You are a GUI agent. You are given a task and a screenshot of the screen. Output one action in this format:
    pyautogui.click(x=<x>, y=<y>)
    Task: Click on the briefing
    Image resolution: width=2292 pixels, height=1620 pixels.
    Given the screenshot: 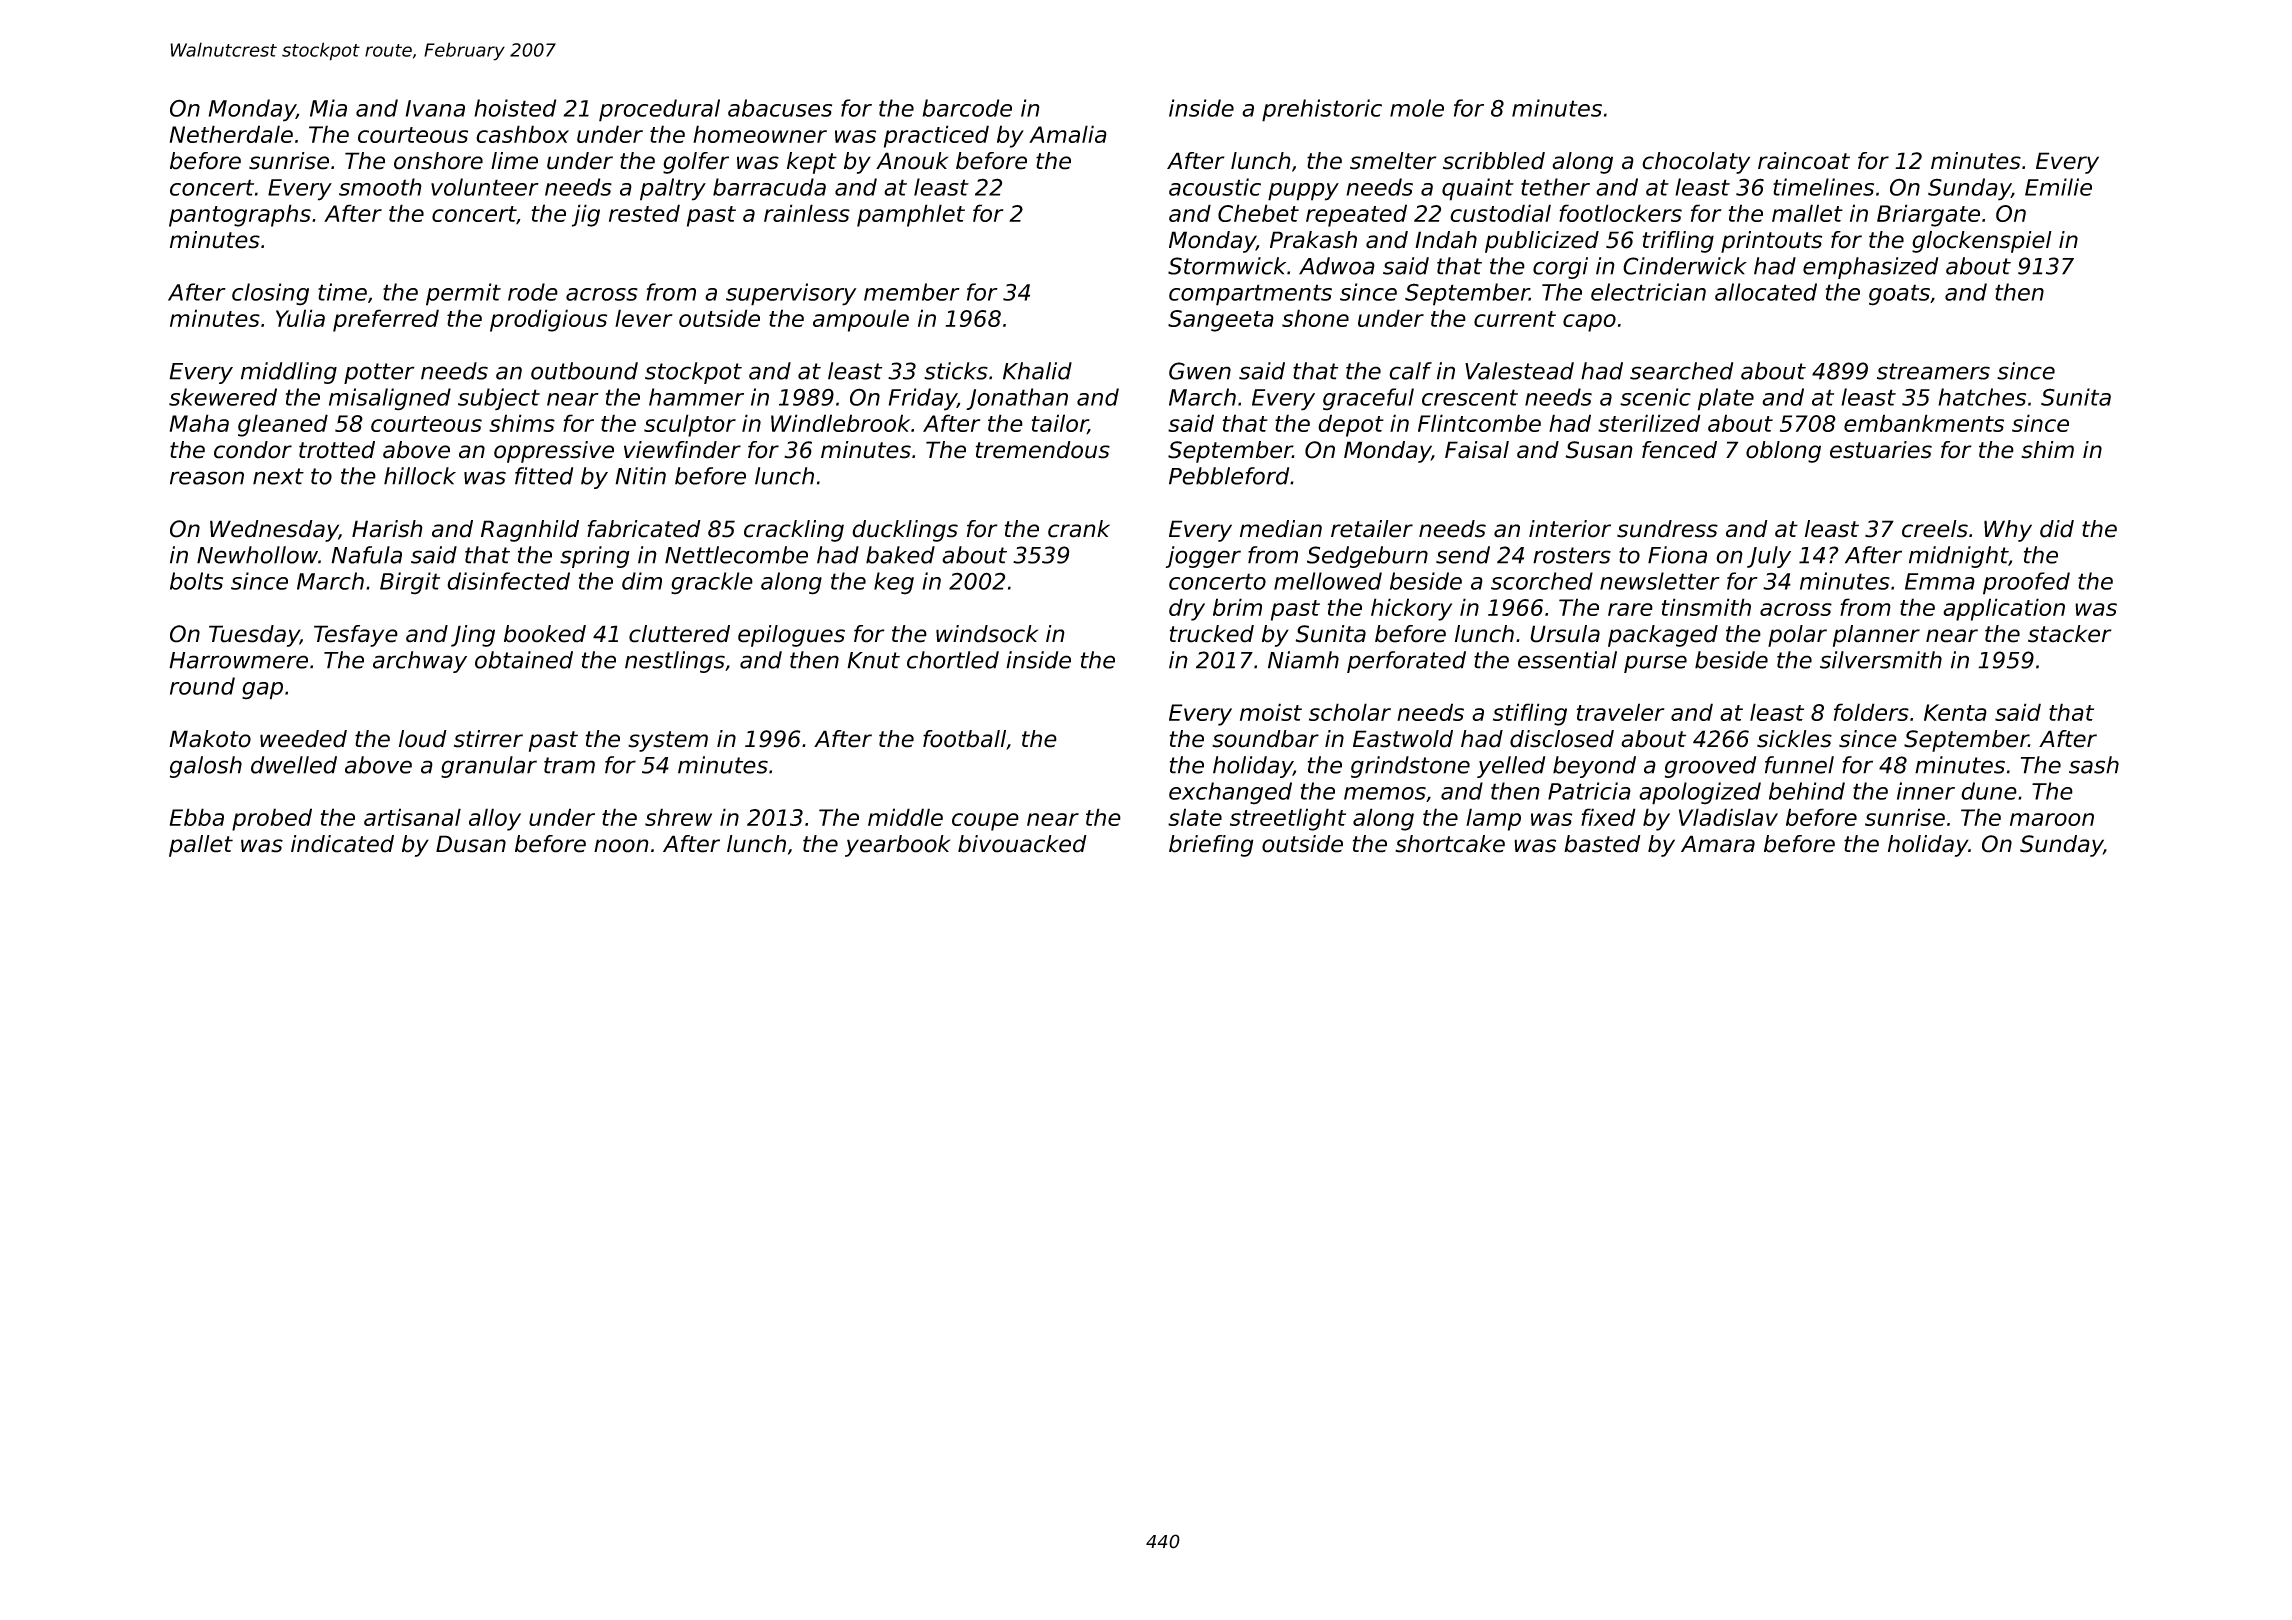 What is the action you would take?
    pyautogui.click(x=1211, y=846)
